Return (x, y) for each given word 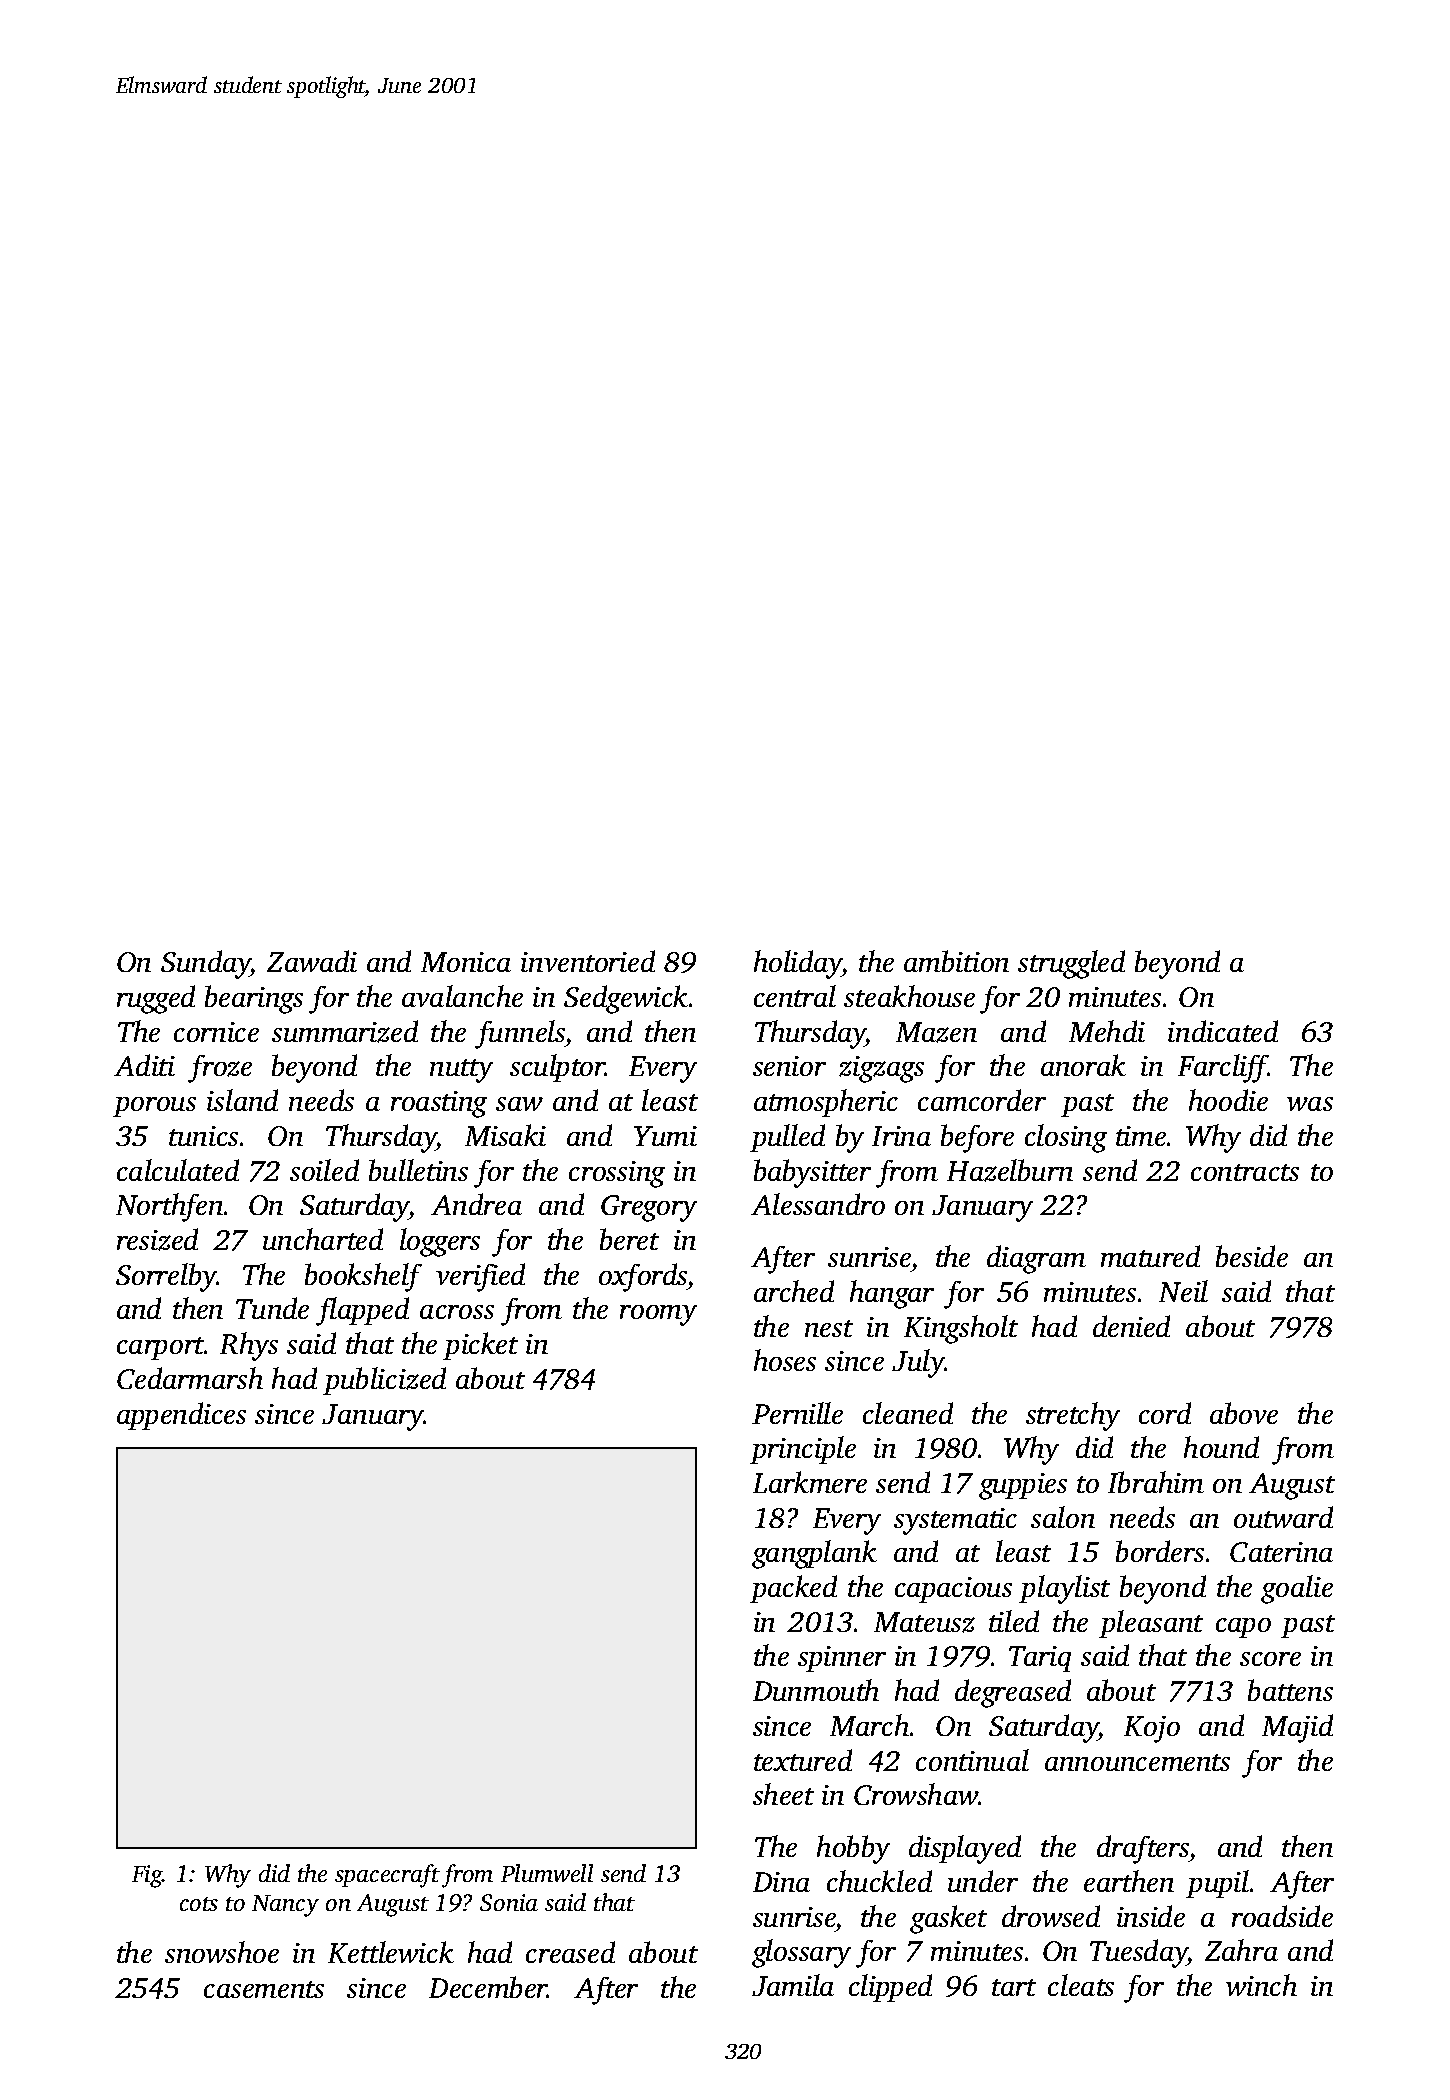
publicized (384, 1381)
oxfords (643, 1277)
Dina (781, 1882)
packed (793, 1589)
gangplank (814, 1554)
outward (1283, 1517)
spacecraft (387, 1876)
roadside (1282, 1916)
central (795, 996)
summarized (345, 1031)
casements (264, 1989)
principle (803, 1450)
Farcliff (1223, 1068)
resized (157, 1239)
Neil (1183, 1291)
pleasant (1151, 1624)
